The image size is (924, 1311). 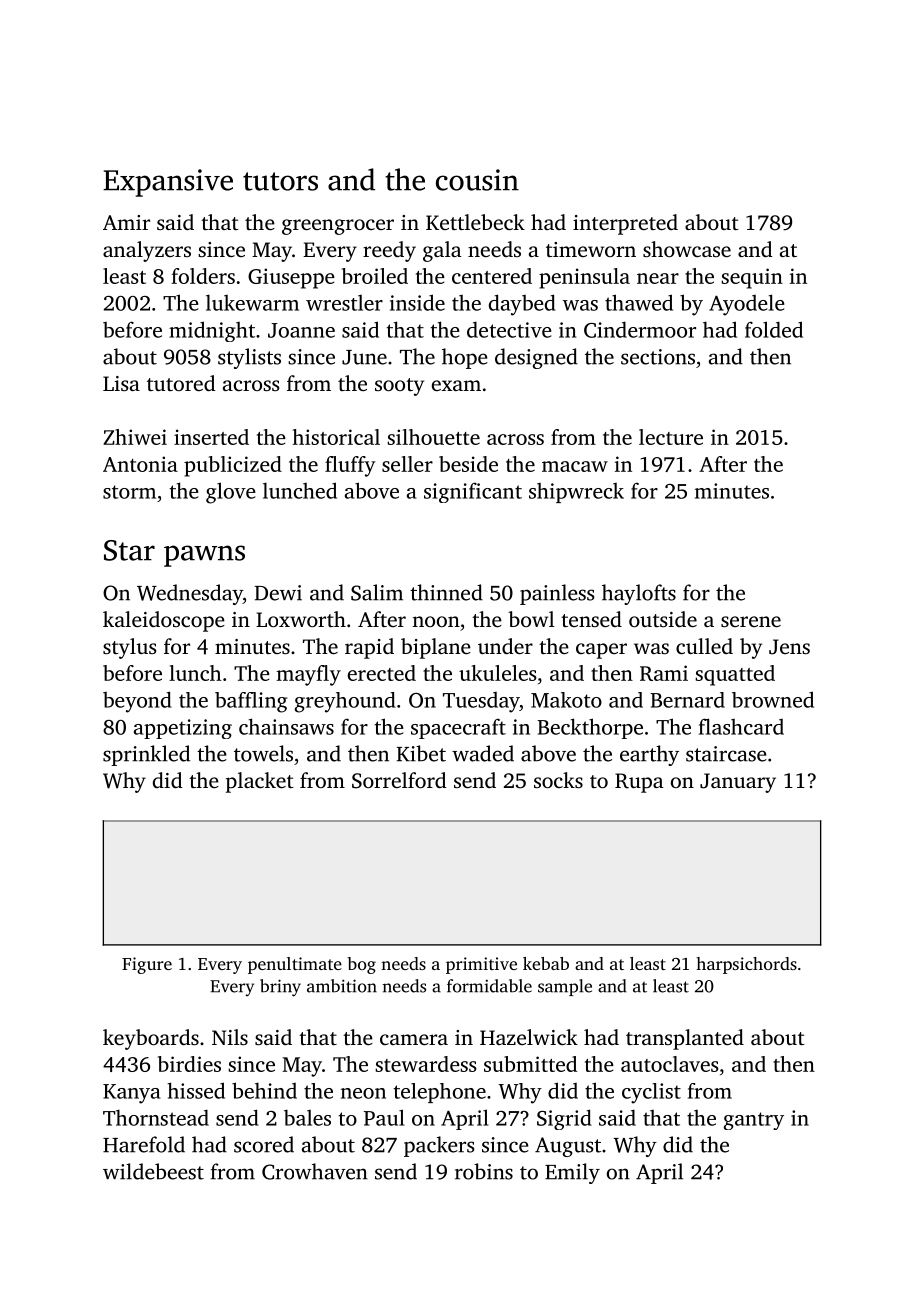 I want to click on cousin, so click(x=477, y=180).
